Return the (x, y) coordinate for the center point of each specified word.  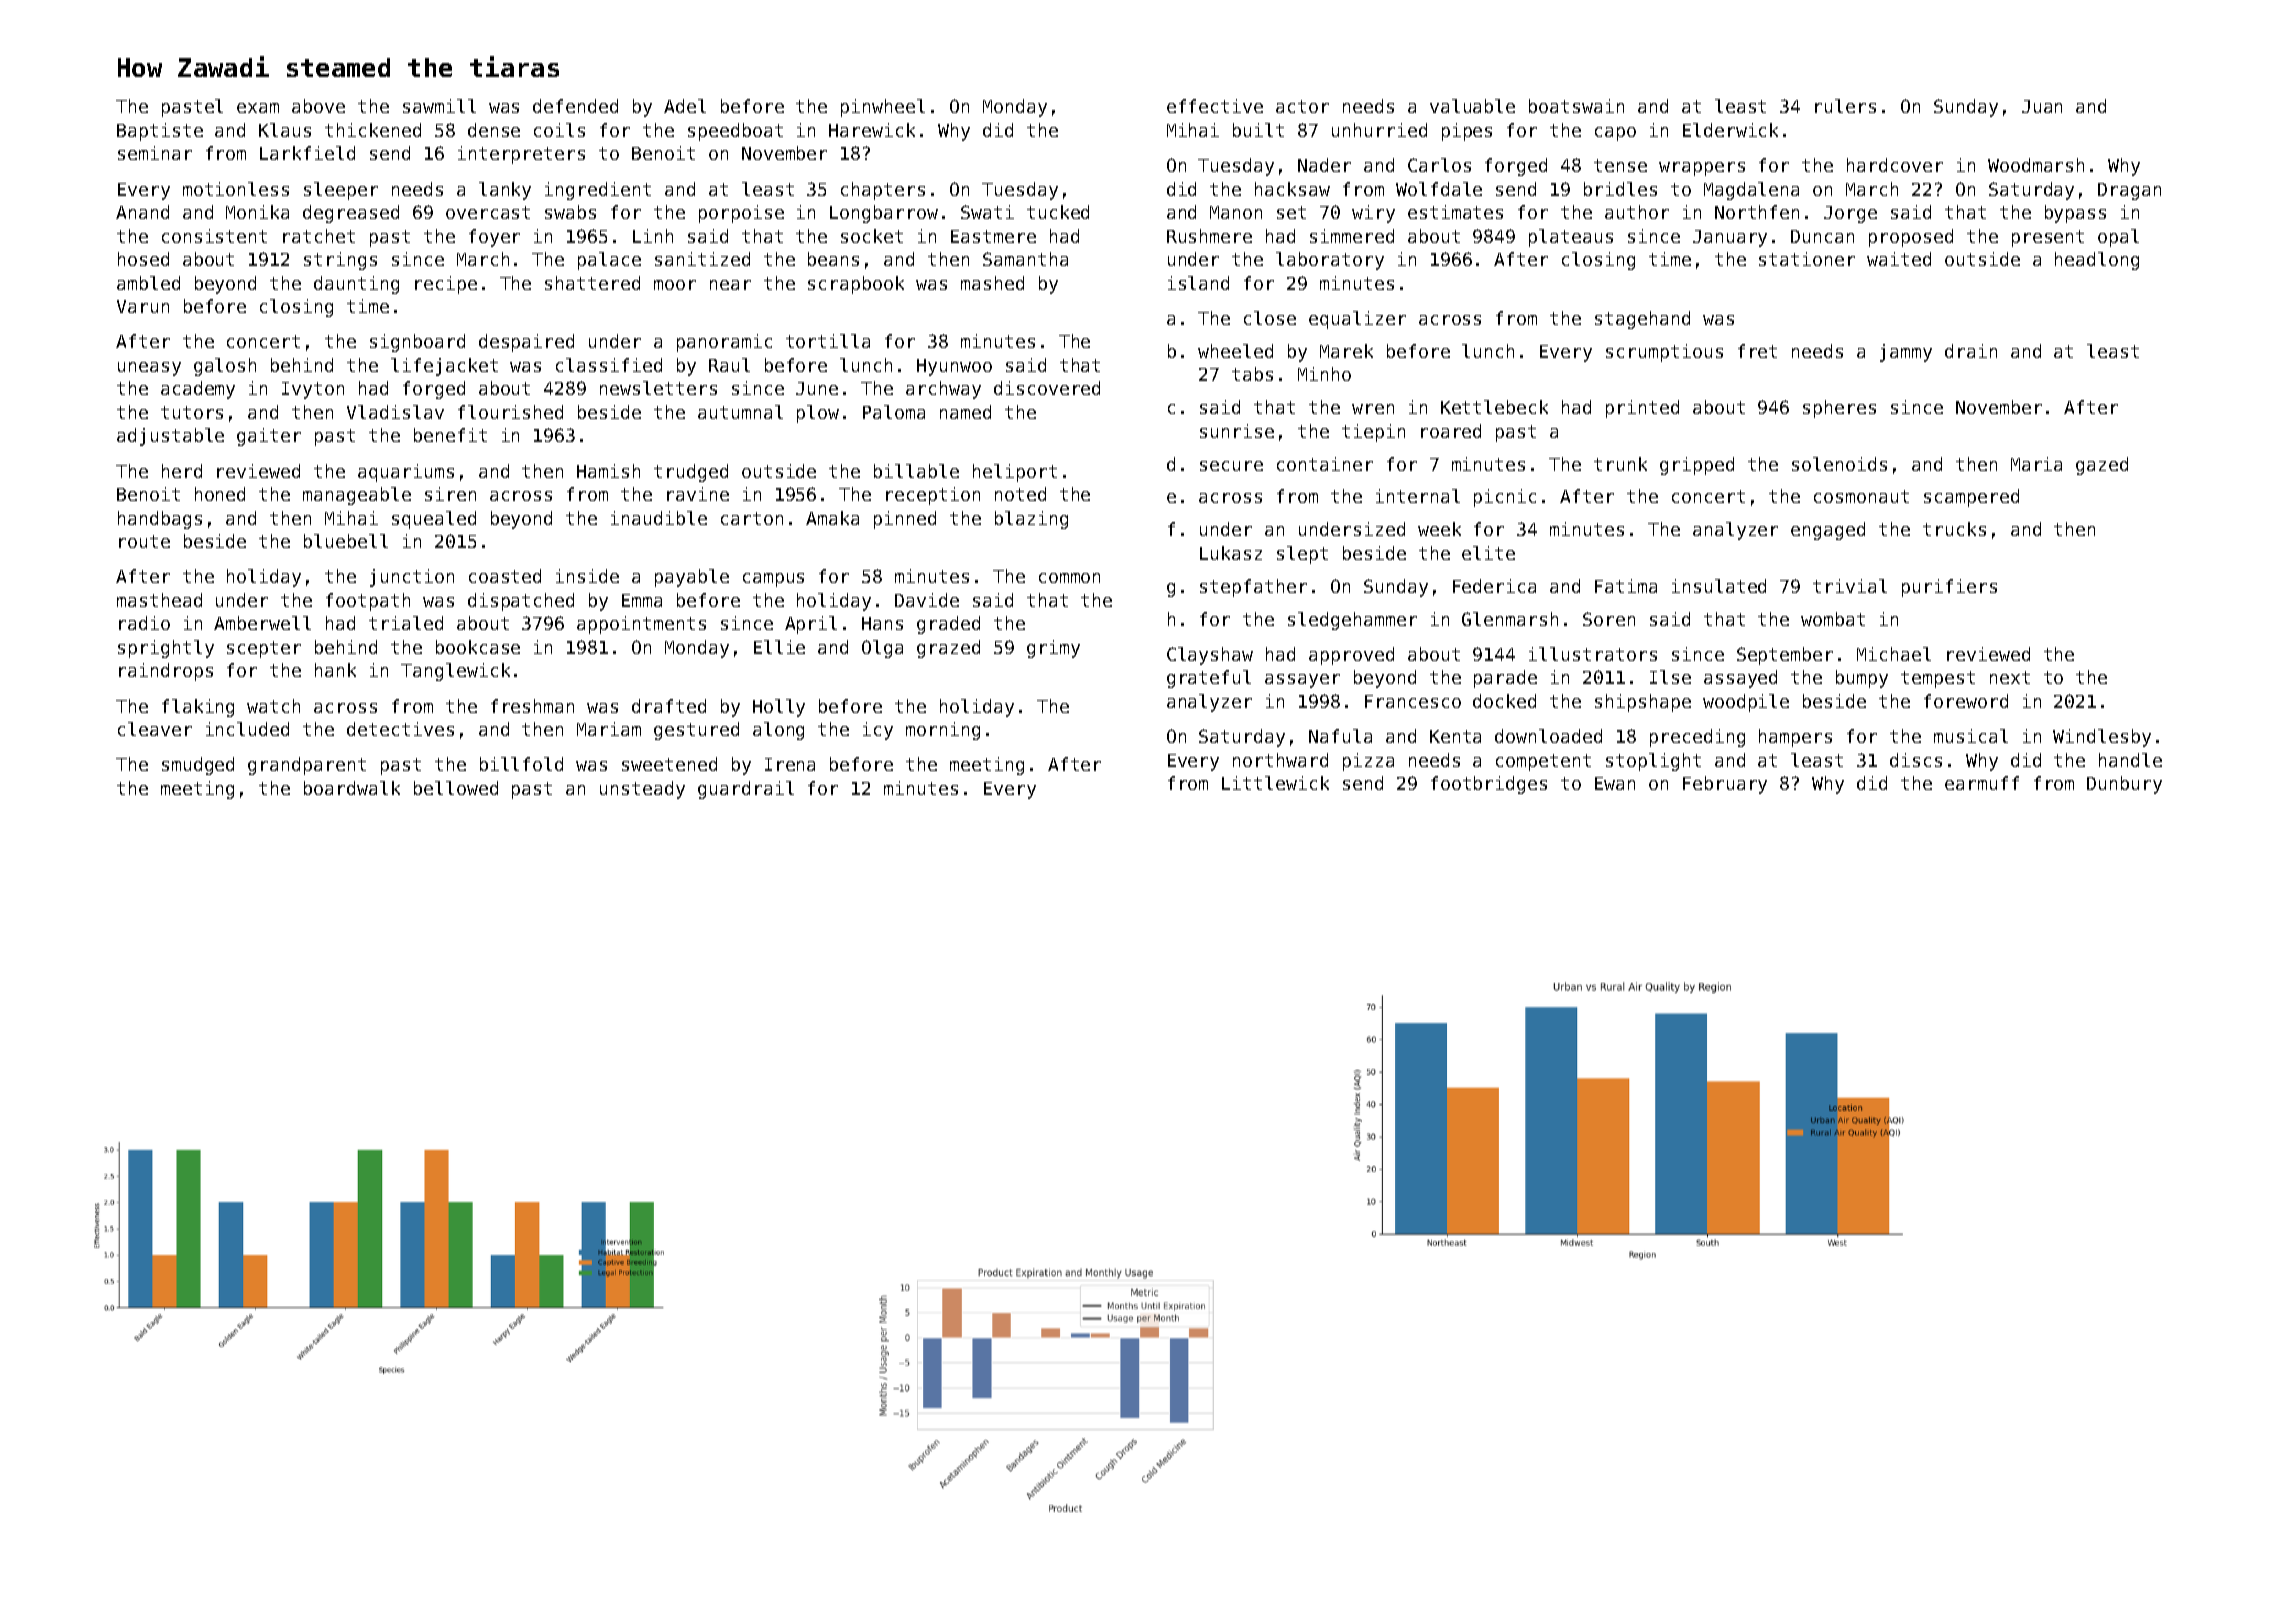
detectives (400, 729)
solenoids (1839, 464)
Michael (1894, 654)
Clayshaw (1210, 656)
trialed (406, 623)
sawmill (439, 106)
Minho (1324, 374)
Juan (2042, 106)
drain (1971, 351)
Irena (790, 764)
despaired (526, 343)
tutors (192, 412)
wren (1373, 409)
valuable (1472, 106)
